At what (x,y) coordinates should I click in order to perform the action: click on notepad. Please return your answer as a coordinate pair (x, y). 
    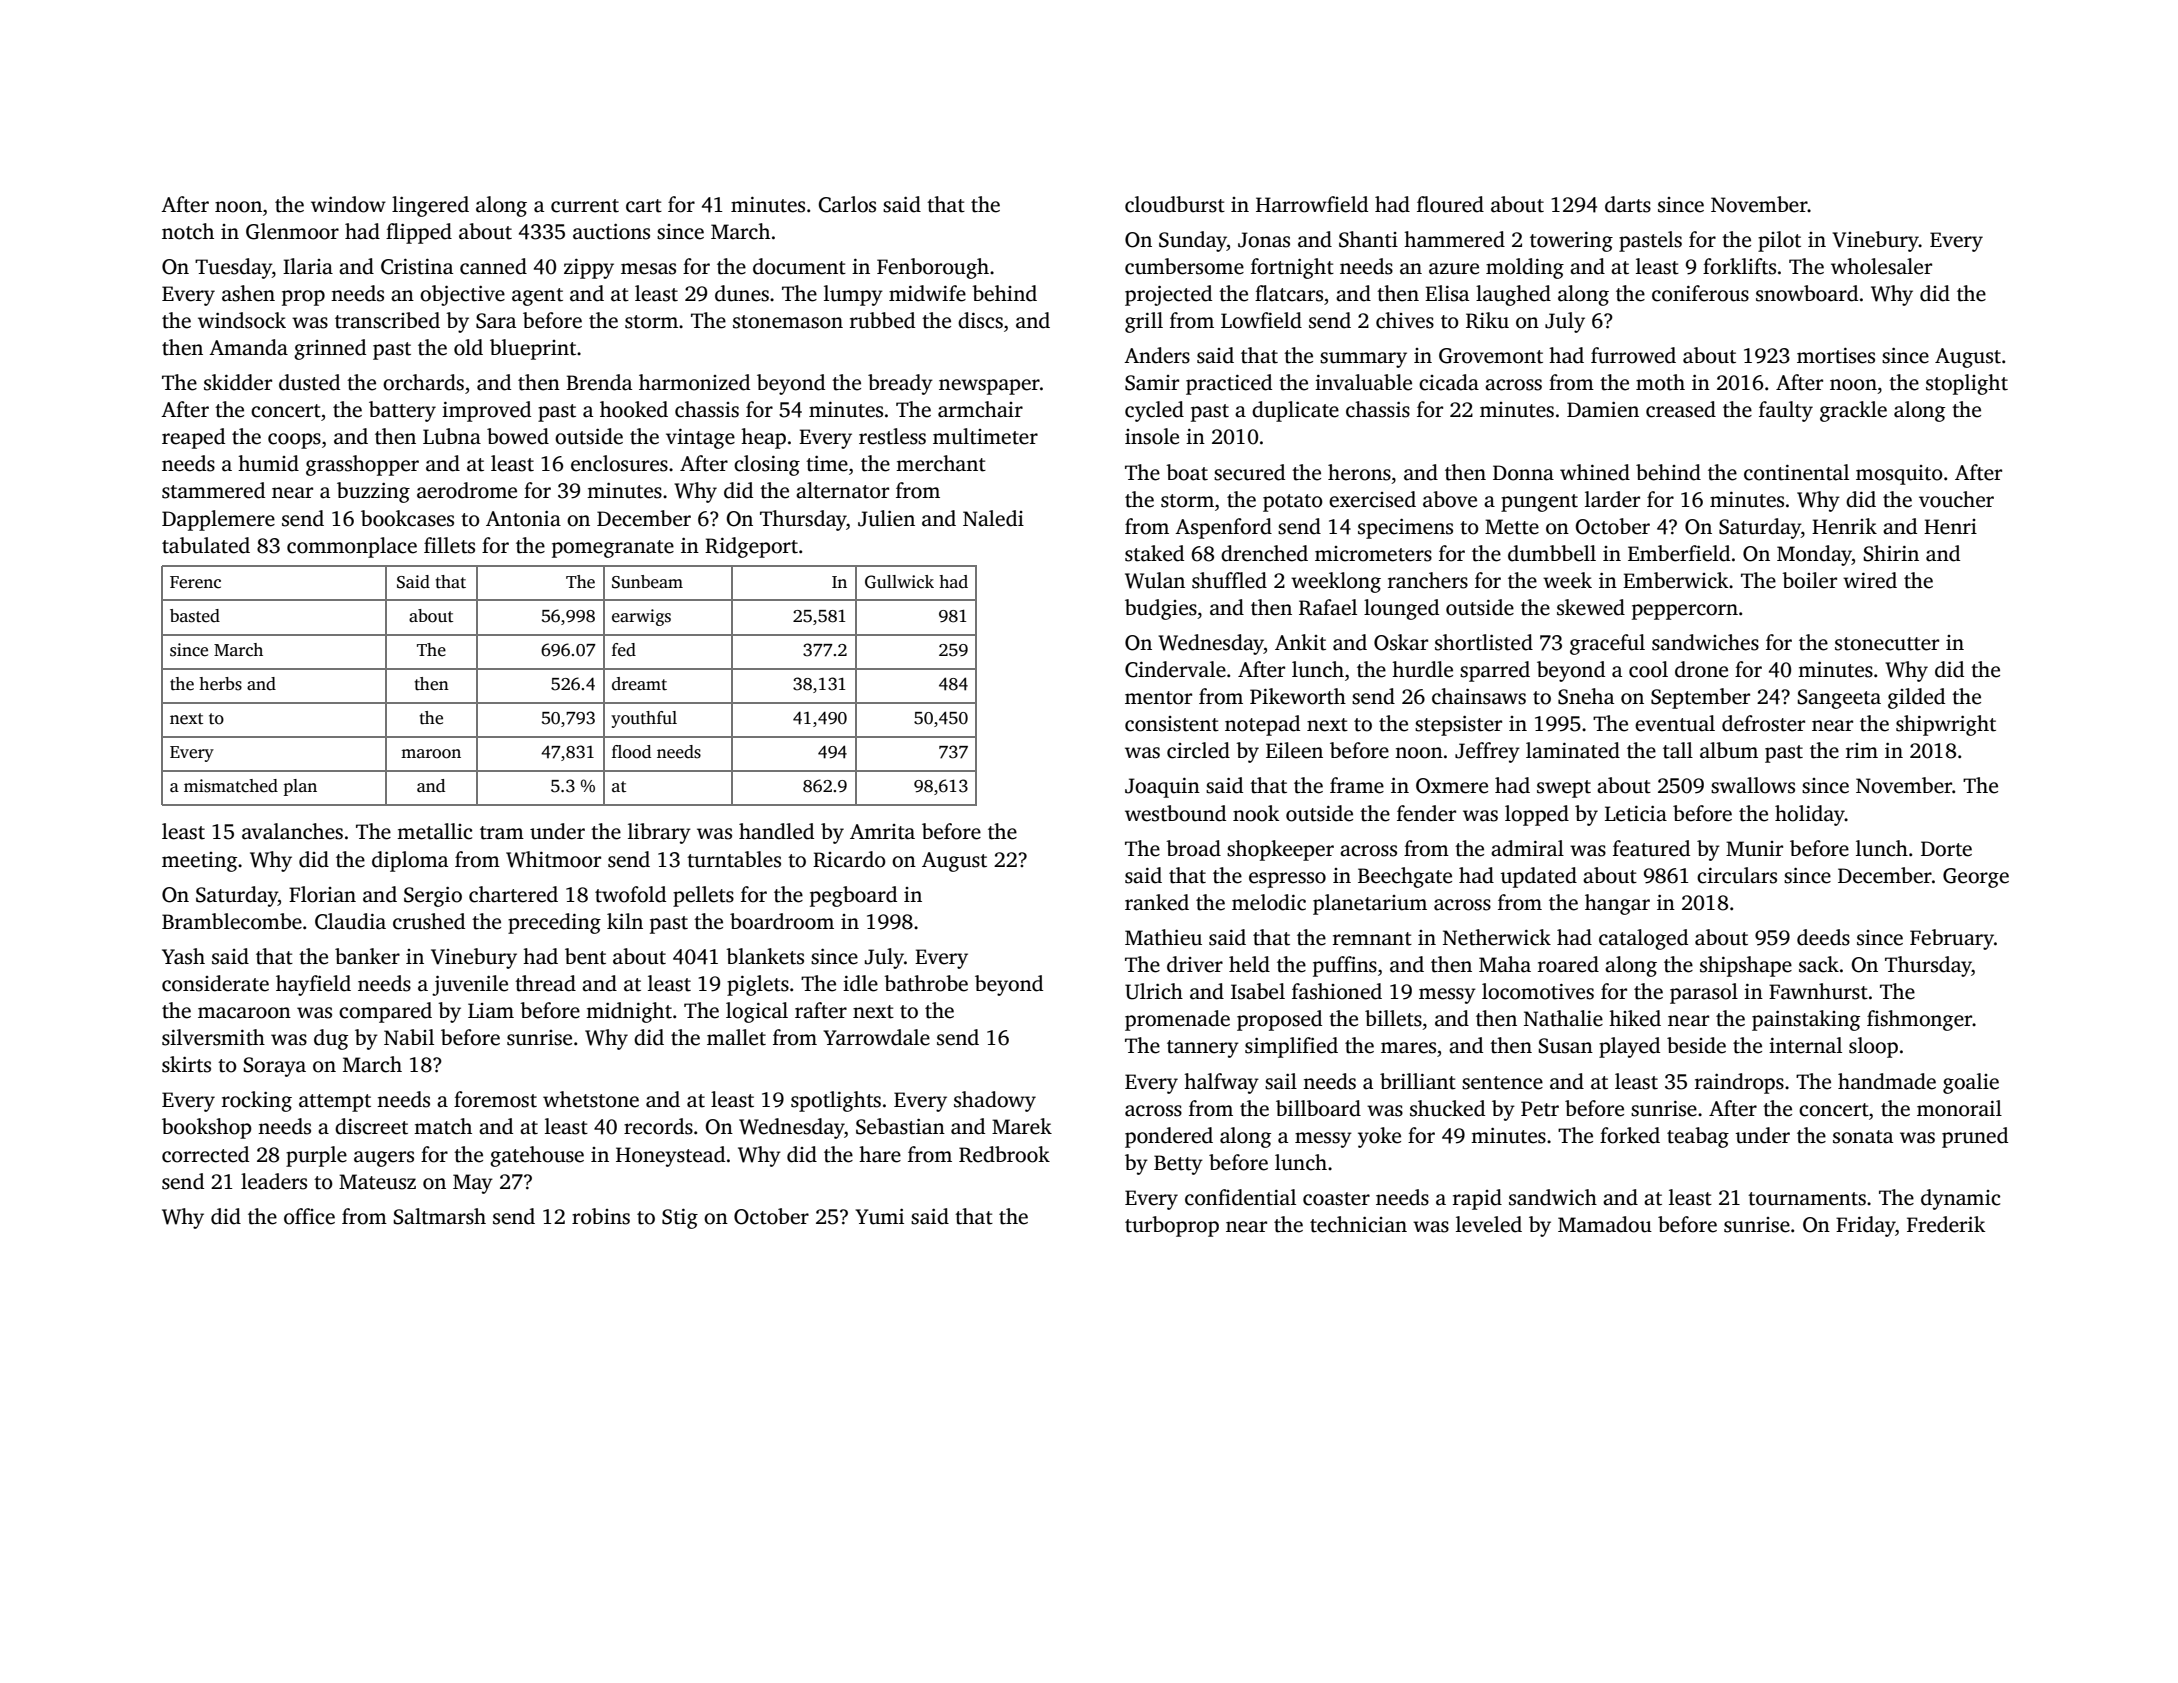
    Looking at the image, I should click on (1262, 725).
